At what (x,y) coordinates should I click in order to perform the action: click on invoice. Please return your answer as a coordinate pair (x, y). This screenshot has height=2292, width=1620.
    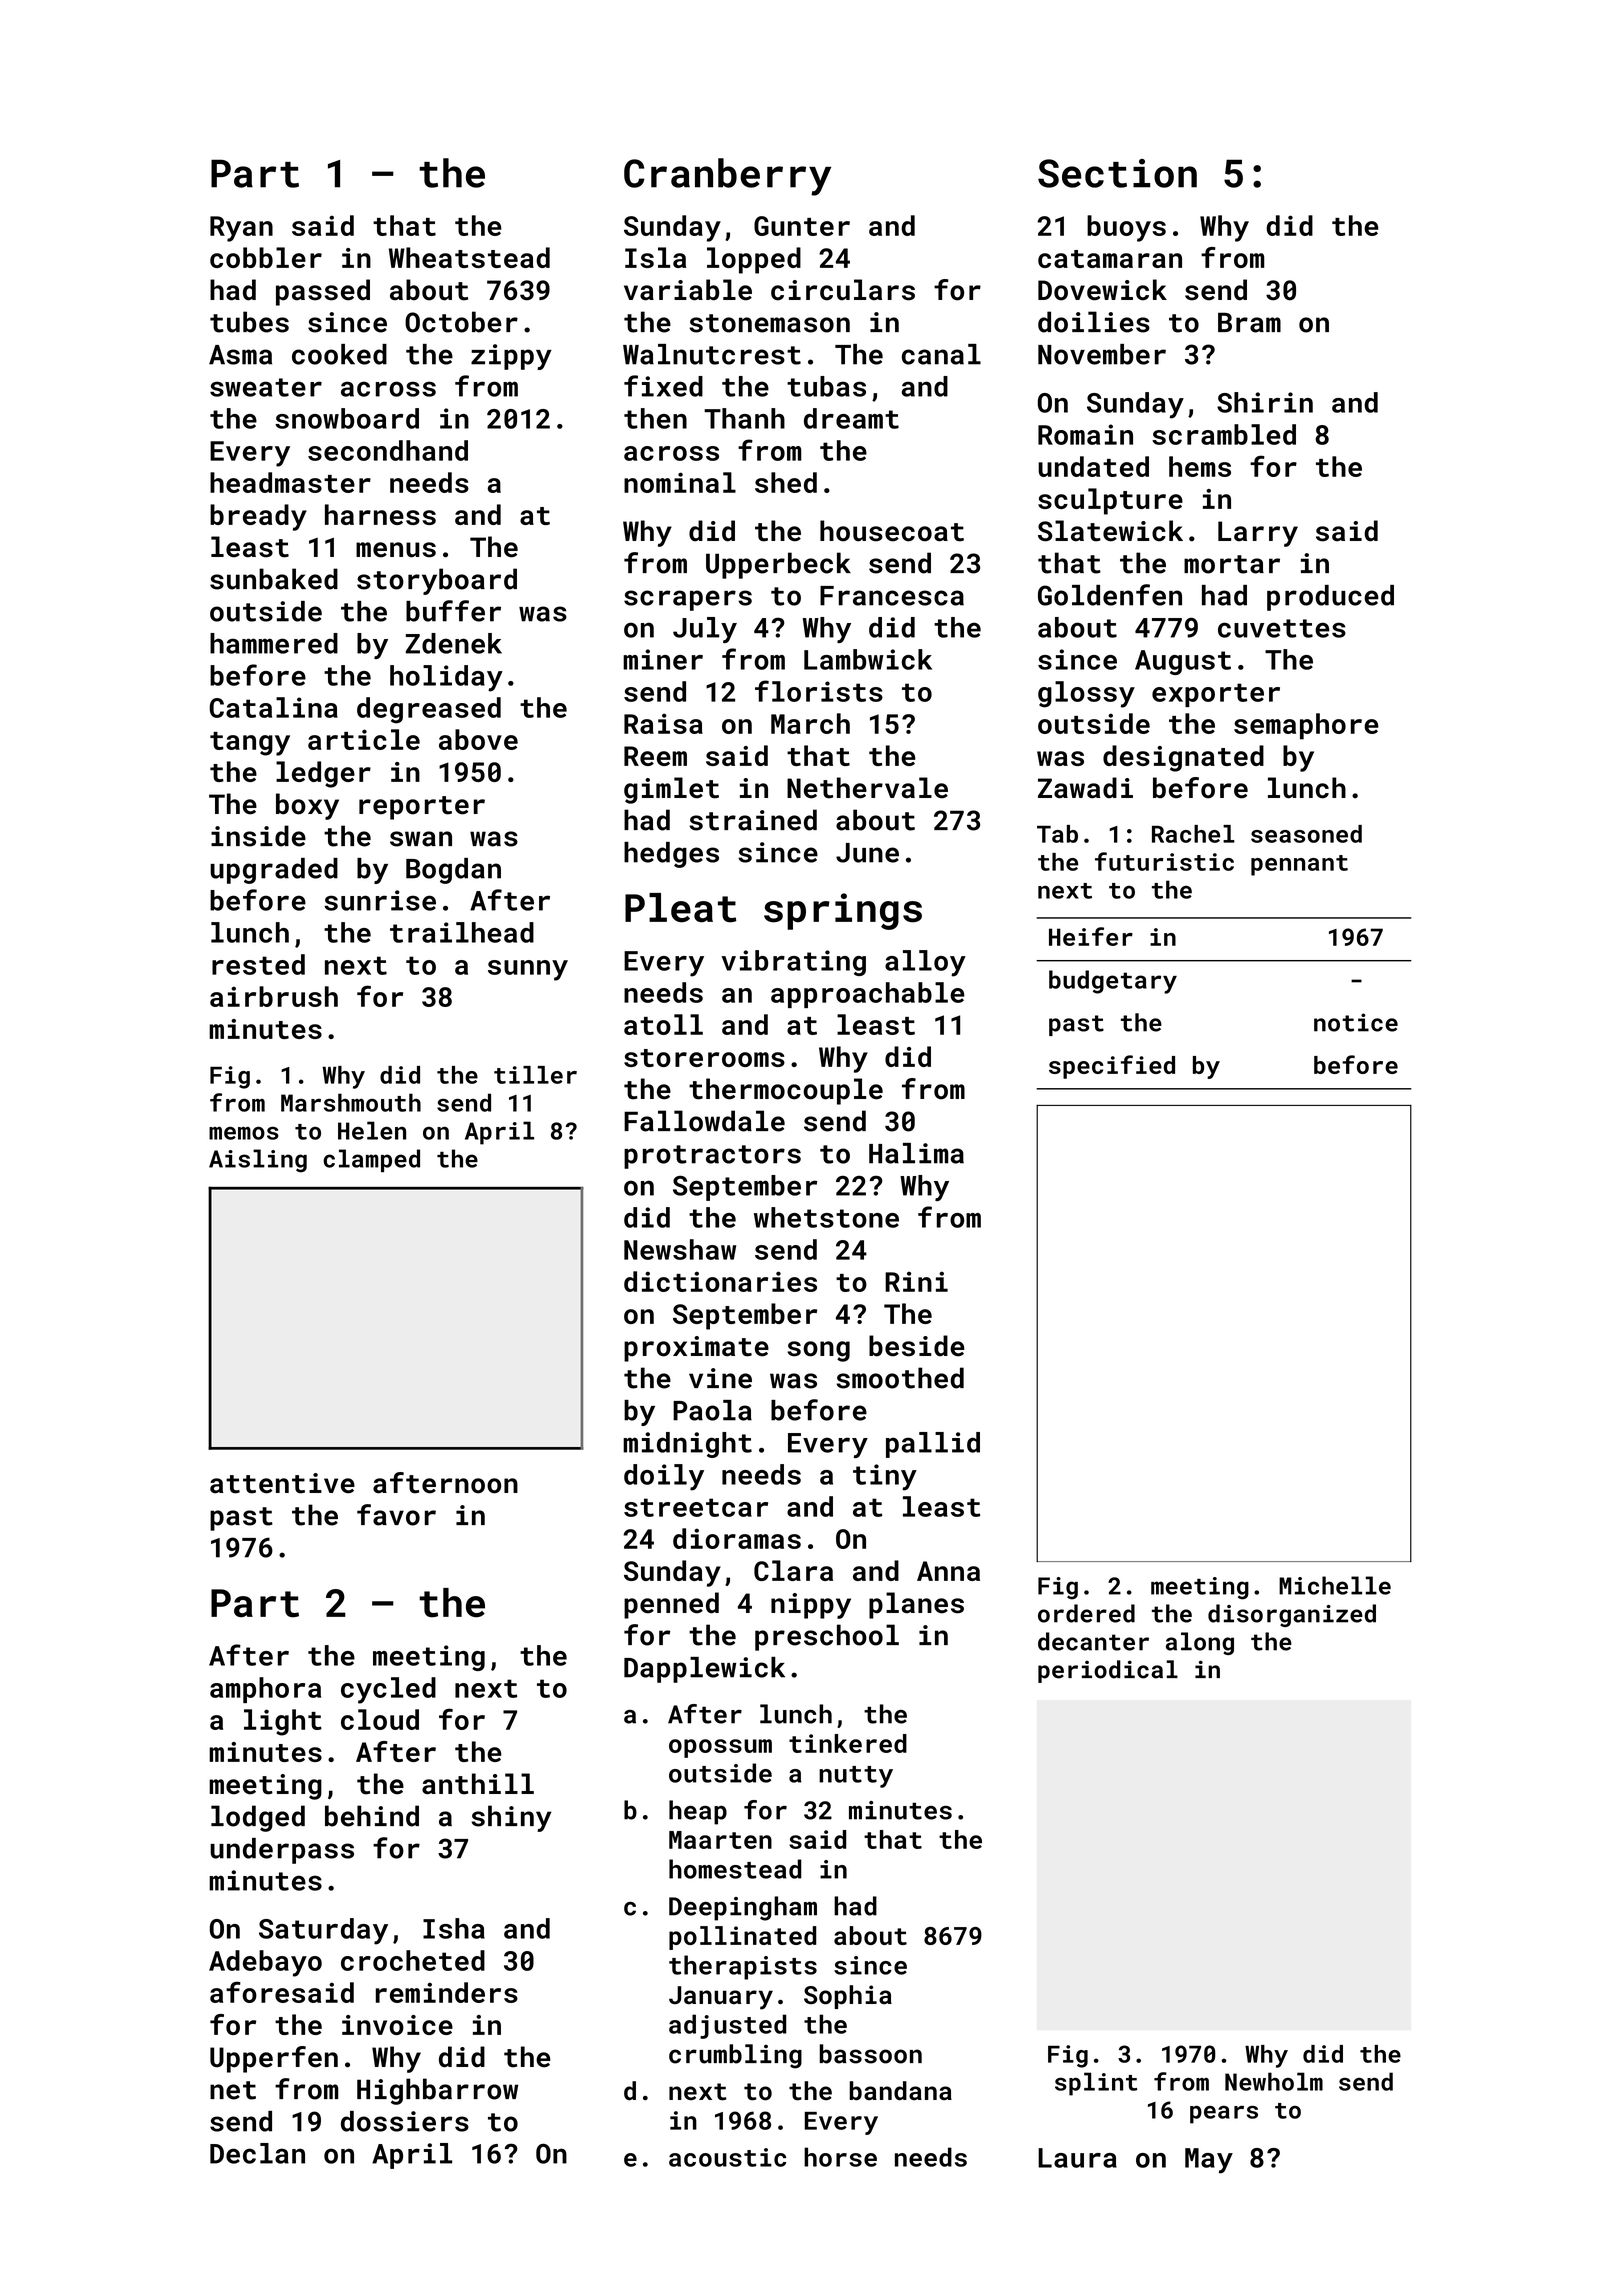
    Looking at the image, I should click on (397, 2025).
